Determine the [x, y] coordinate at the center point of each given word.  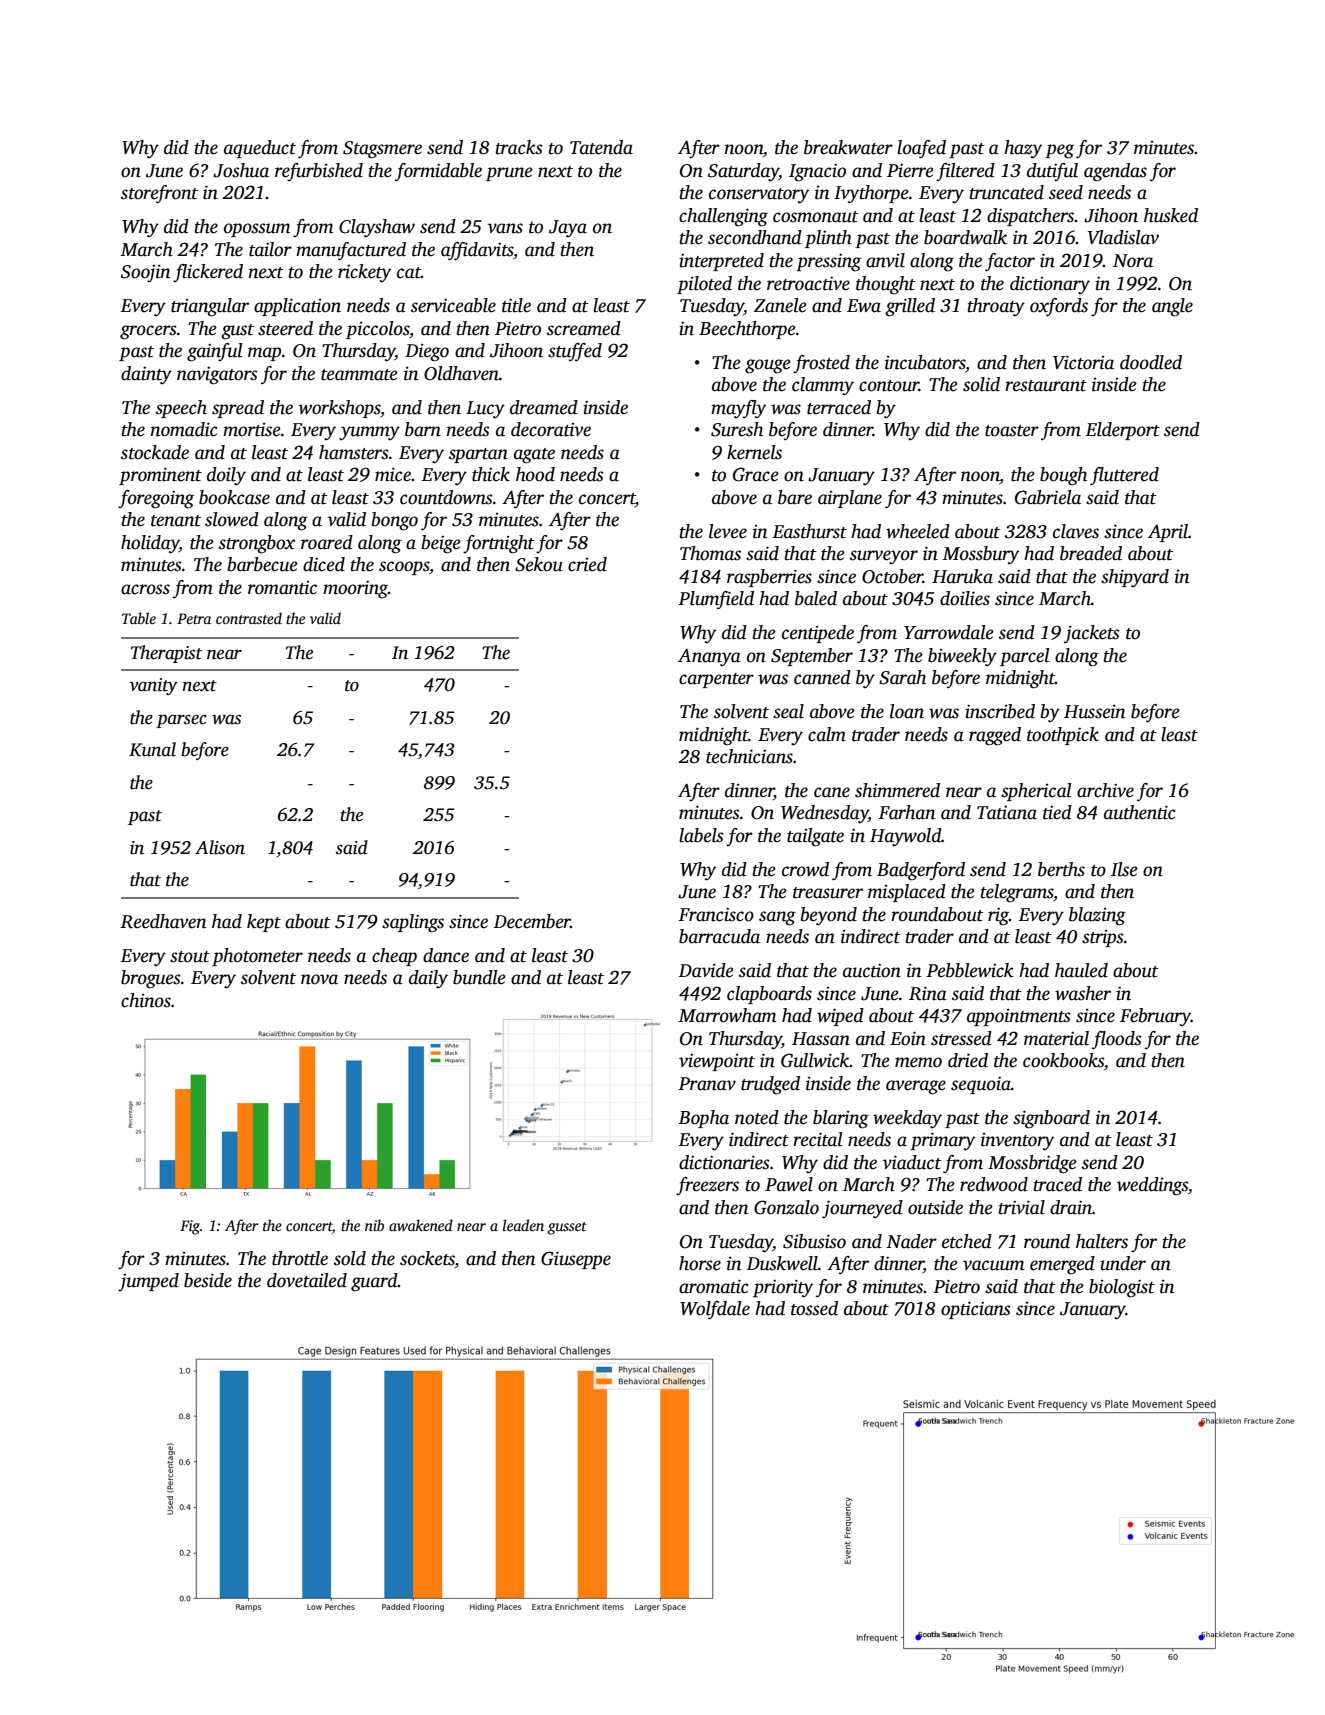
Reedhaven [163, 921]
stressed [961, 1038]
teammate [359, 375]
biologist [1122, 1288]
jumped [148, 1282]
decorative [551, 429]
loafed [921, 149]
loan [907, 711]
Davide [706, 970]
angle [1172, 307]
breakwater [848, 147]
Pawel [789, 1184]
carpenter [716, 680]
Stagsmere [382, 150]
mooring [355, 589]
